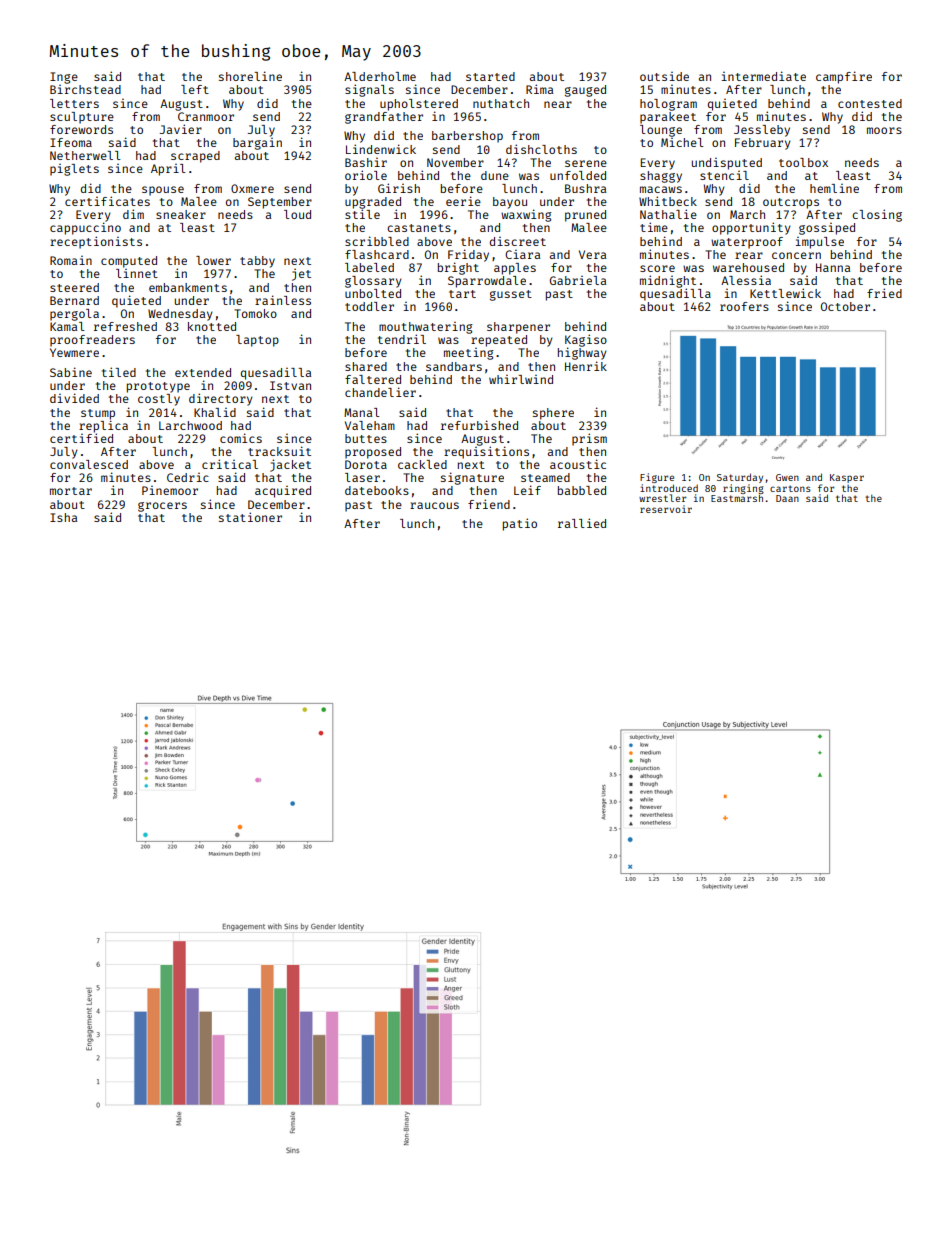 The image size is (952, 1233). I want to click on Isha, so click(63, 517).
